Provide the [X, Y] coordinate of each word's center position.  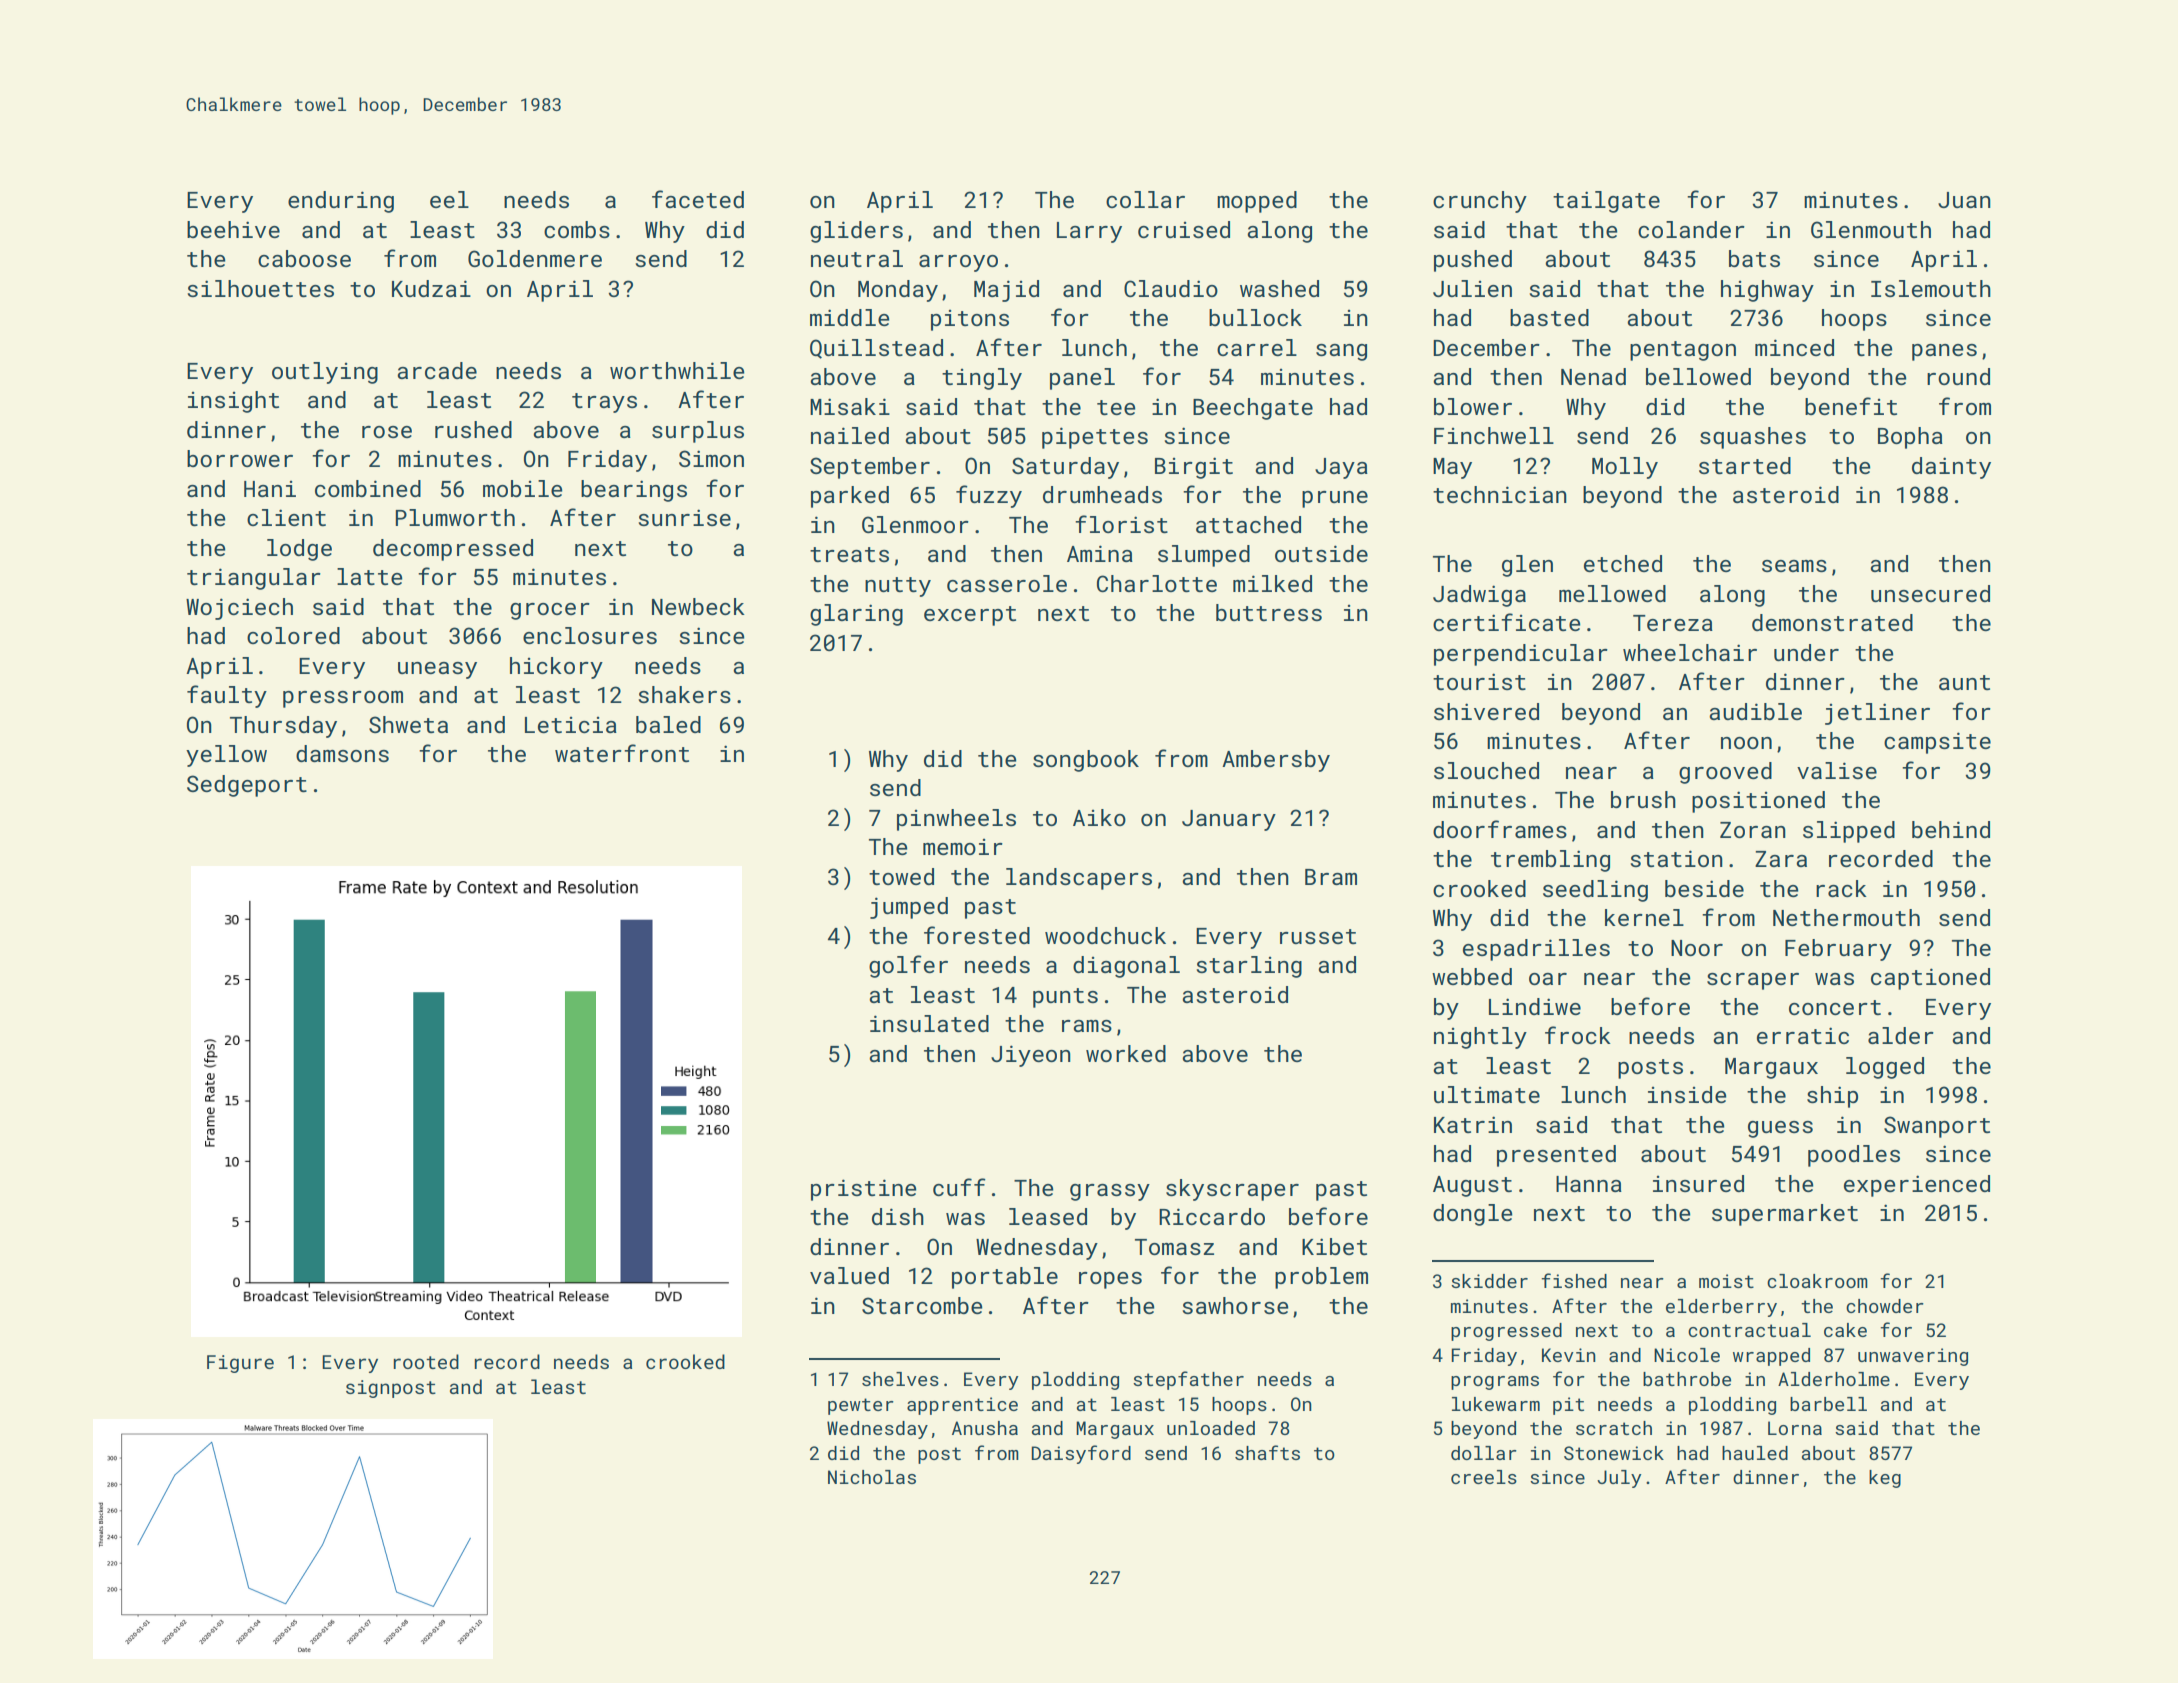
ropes [1110, 1280]
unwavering [1913, 1357]
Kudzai [431, 288]
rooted [426, 1361]
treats [849, 554]
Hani [270, 489]
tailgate [1606, 202]
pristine [864, 1190]
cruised [1184, 229]
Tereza [1673, 623]
